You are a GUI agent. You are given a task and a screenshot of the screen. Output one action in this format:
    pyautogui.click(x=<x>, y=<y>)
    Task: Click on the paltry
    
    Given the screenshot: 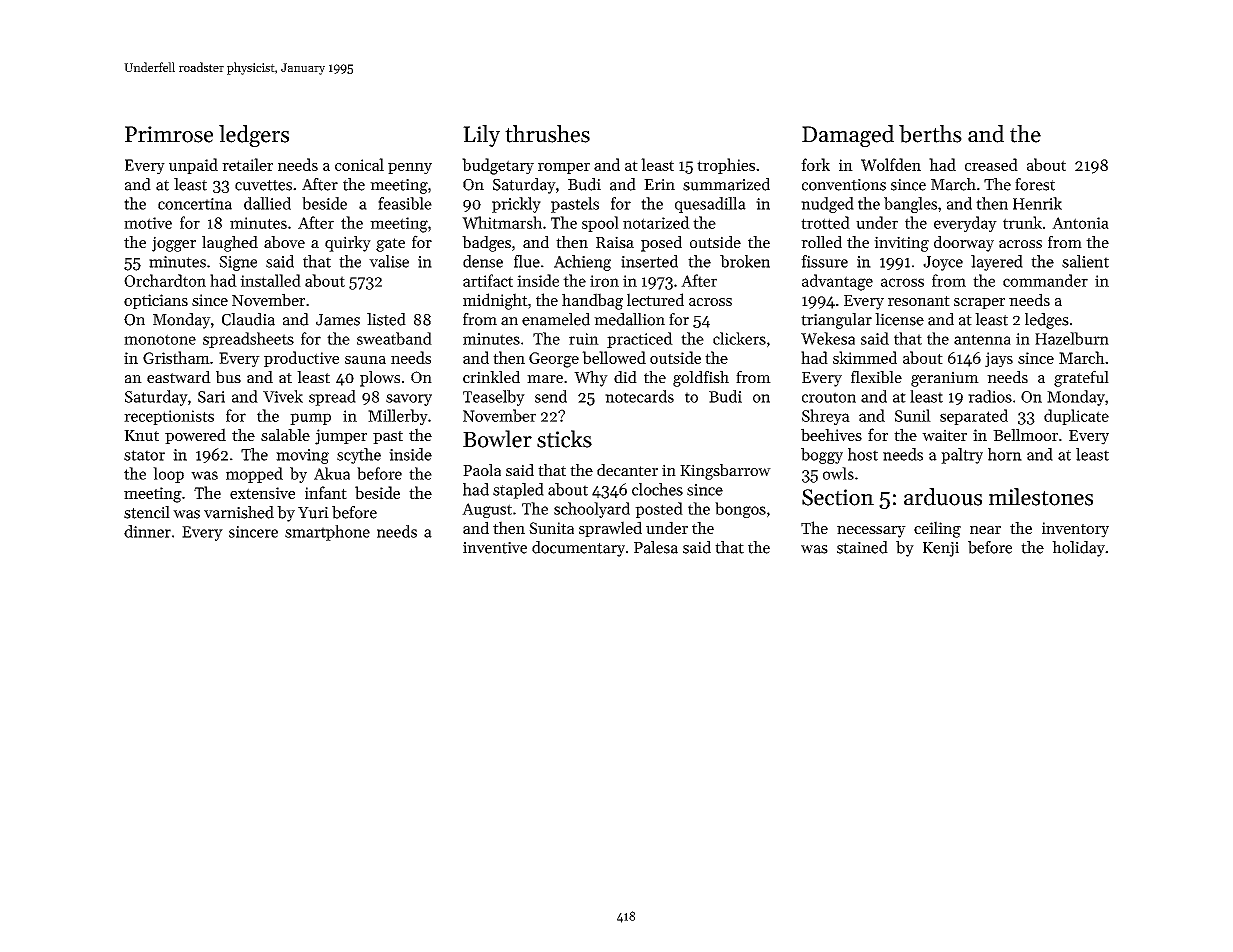 What is the action you would take?
    pyautogui.click(x=962, y=456)
